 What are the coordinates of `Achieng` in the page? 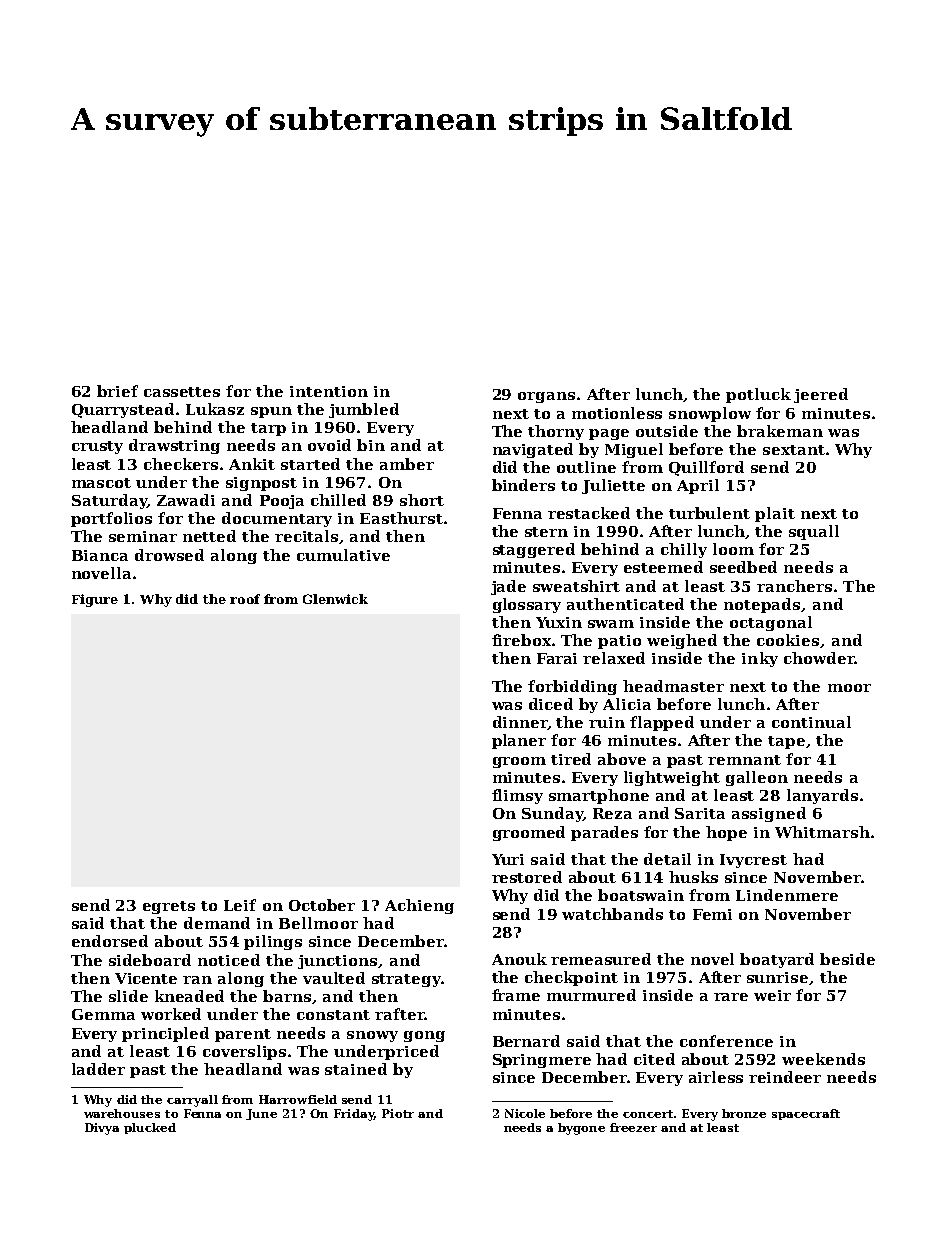 It's located at (419, 906).
